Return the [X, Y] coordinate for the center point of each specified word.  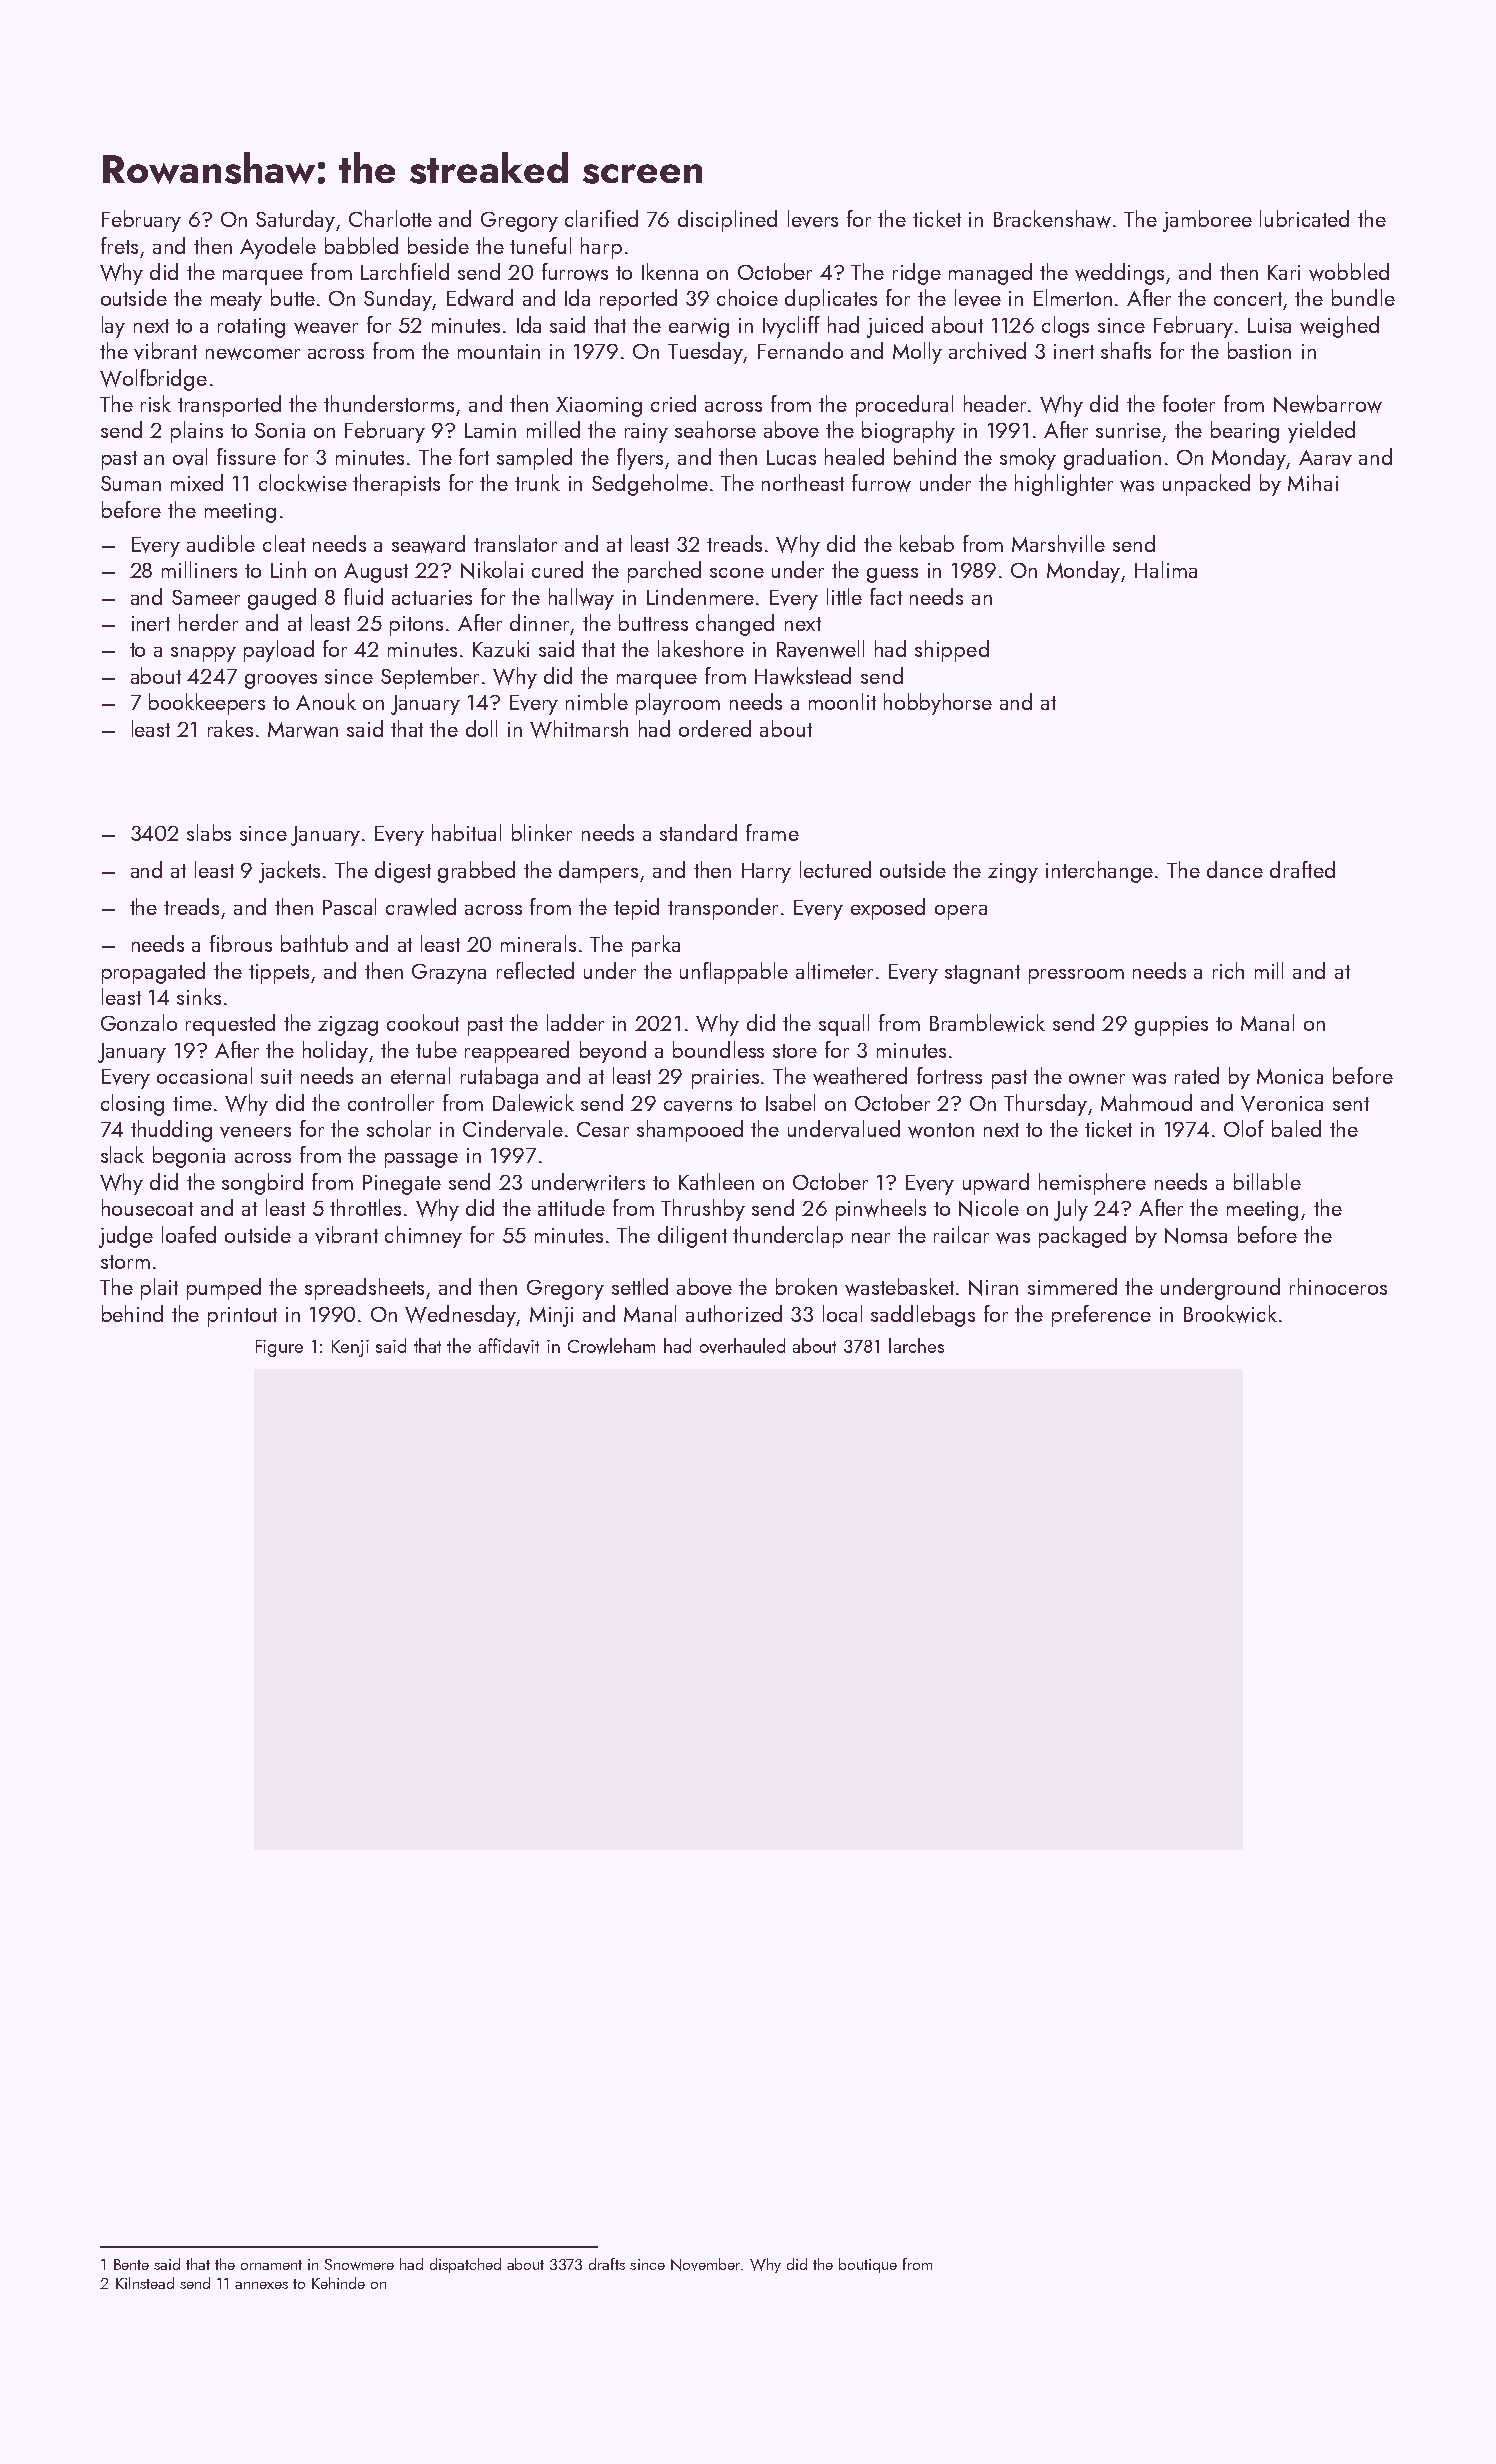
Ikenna [670, 271]
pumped [224, 1289]
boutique [868, 2265]
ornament [271, 2265]
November [705, 2264]
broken [806, 1286]
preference [1101, 1316]
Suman [131, 483]
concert [1248, 299]
